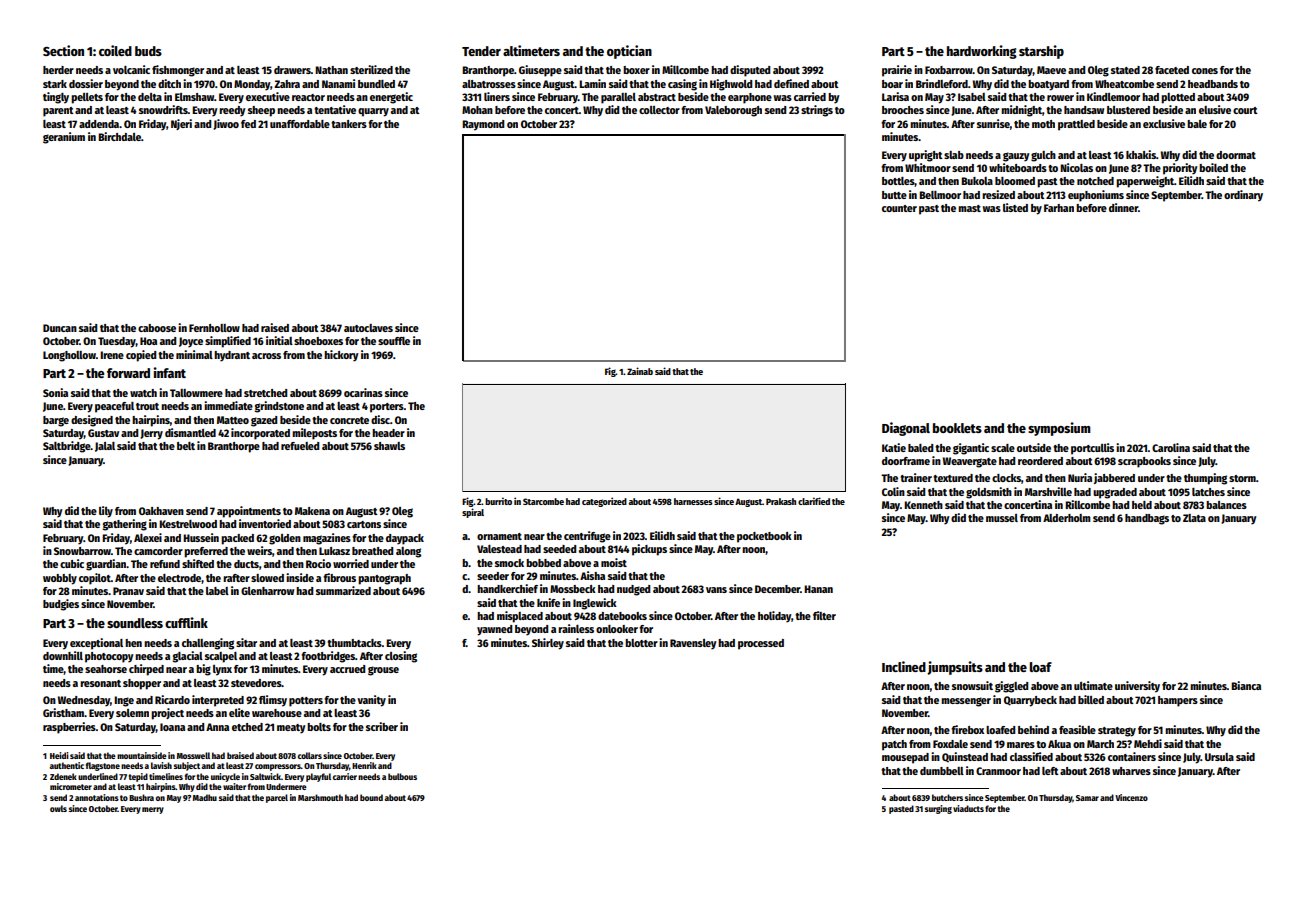  What do you see at coordinates (143, 393) in the document?
I see `watch` at bounding box center [143, 393].
